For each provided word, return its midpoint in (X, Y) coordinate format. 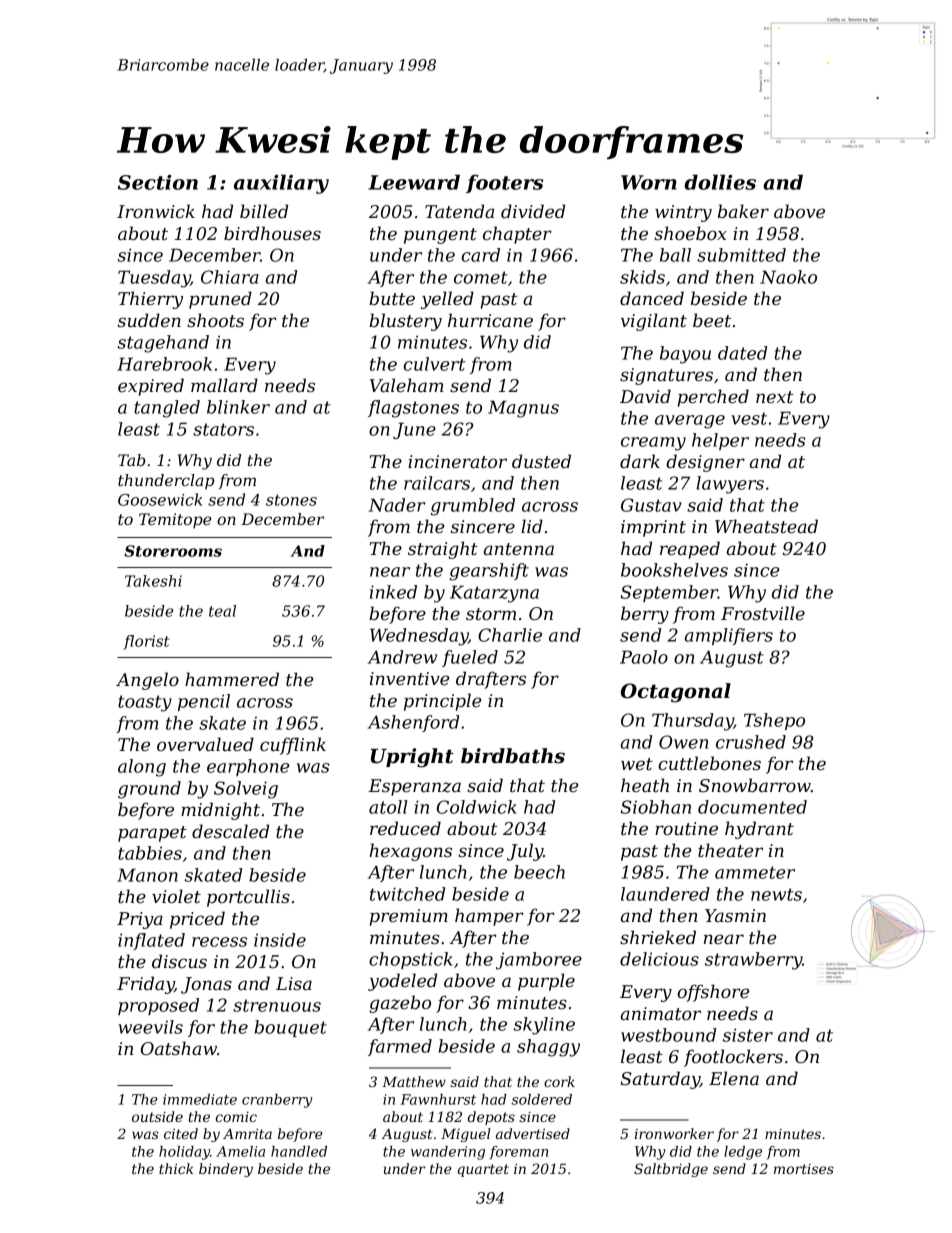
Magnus (523, 409)
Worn (649, 182)
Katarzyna (494, 594)
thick (176, 1168)
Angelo (147, 681)
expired (151, 387)
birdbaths (513, 756)
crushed (751, 742)
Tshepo (774, 721)
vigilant (654, 322)
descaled (230, 831)
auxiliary (281, 184)
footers (504, 183)
